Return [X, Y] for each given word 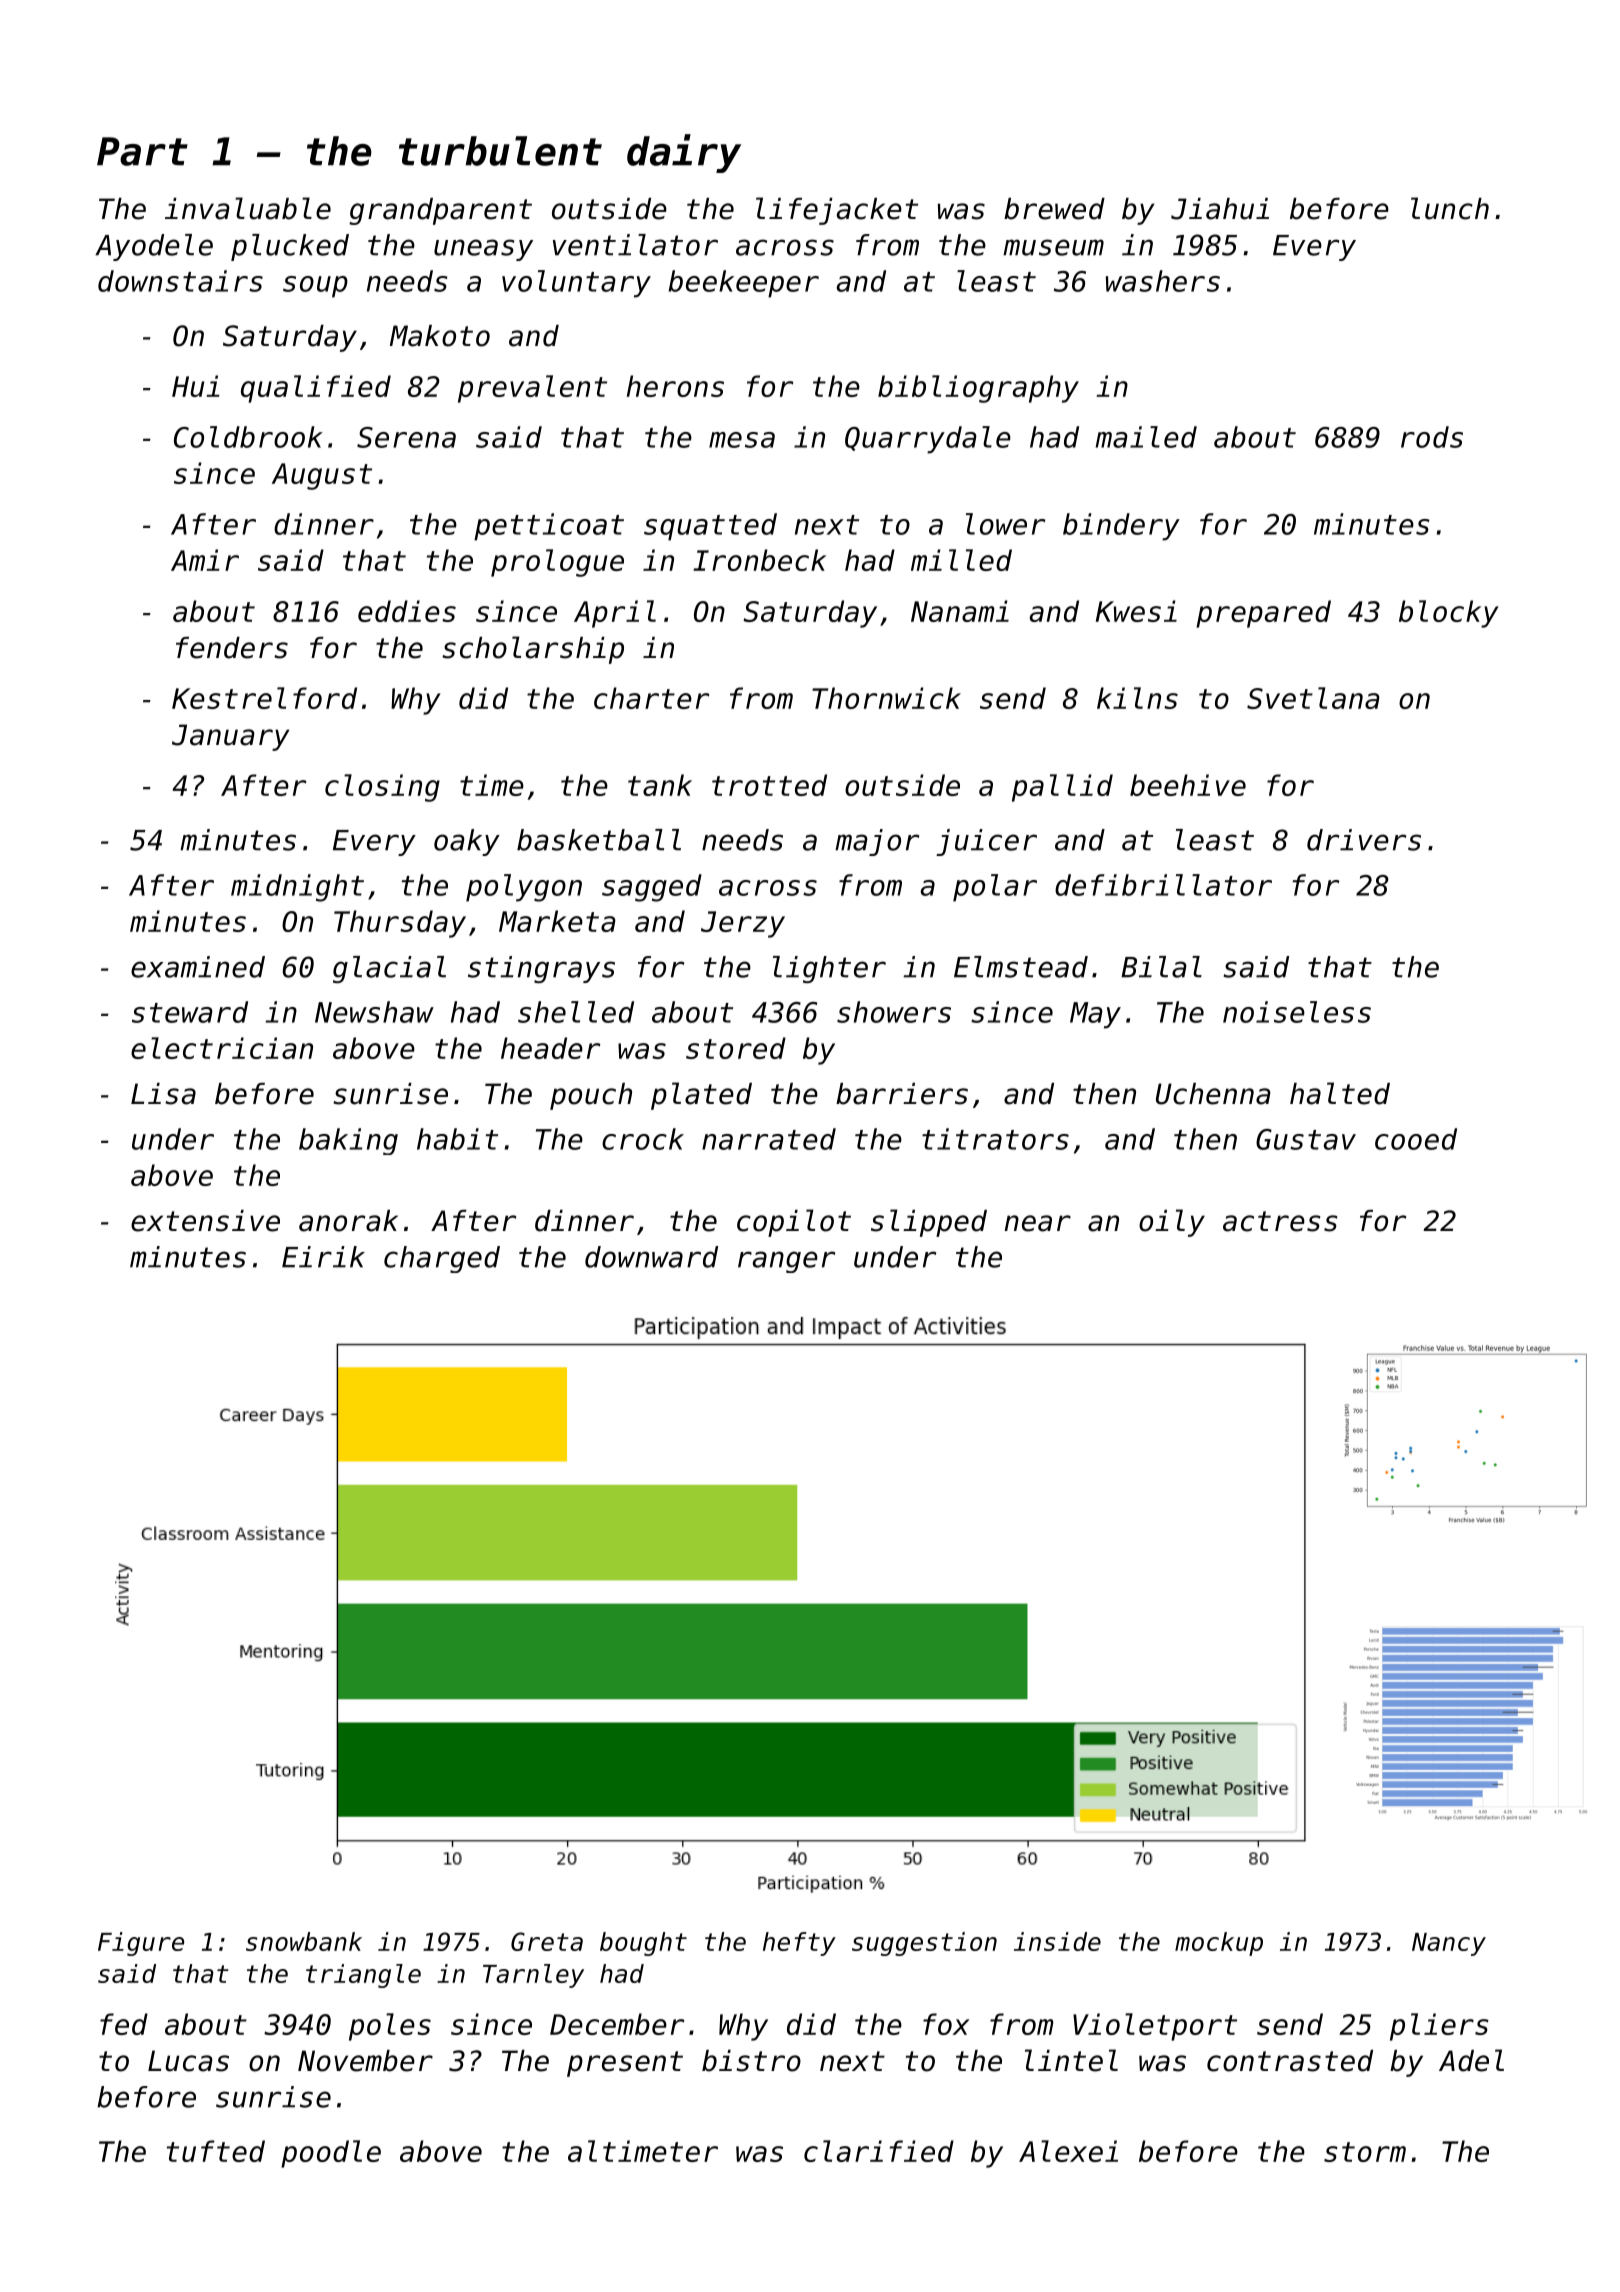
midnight [297, 888]
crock [643, 1139]
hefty [799, 1944]
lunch [1450, 208]
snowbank [304, 1941]
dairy [684, 153]
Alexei [1068, 2151]
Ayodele [154, 247]
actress [1280, 1221]
